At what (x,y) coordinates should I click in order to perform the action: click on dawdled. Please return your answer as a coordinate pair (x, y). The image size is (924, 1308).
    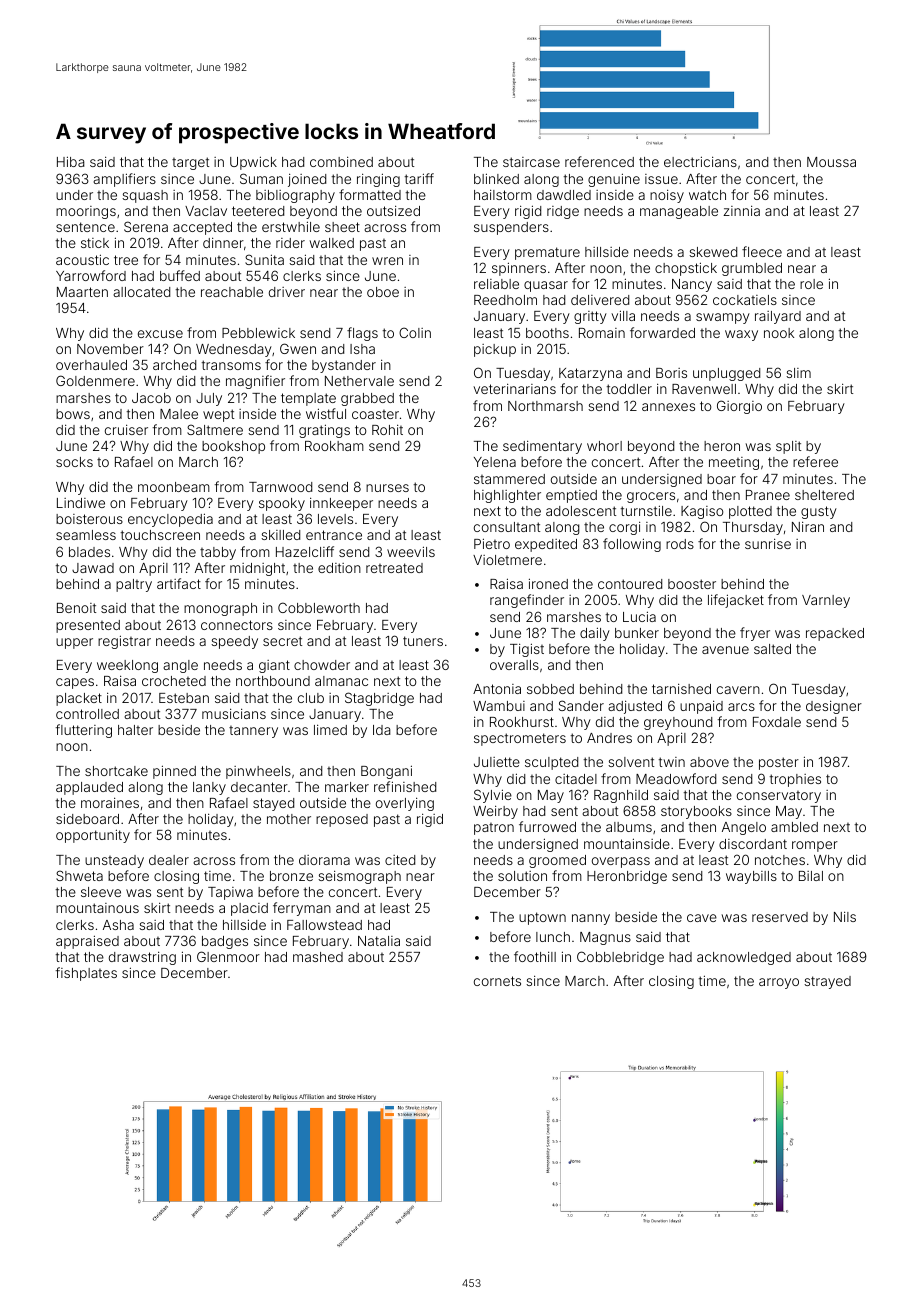
    Looking at the image, I should click on (564, 195).
